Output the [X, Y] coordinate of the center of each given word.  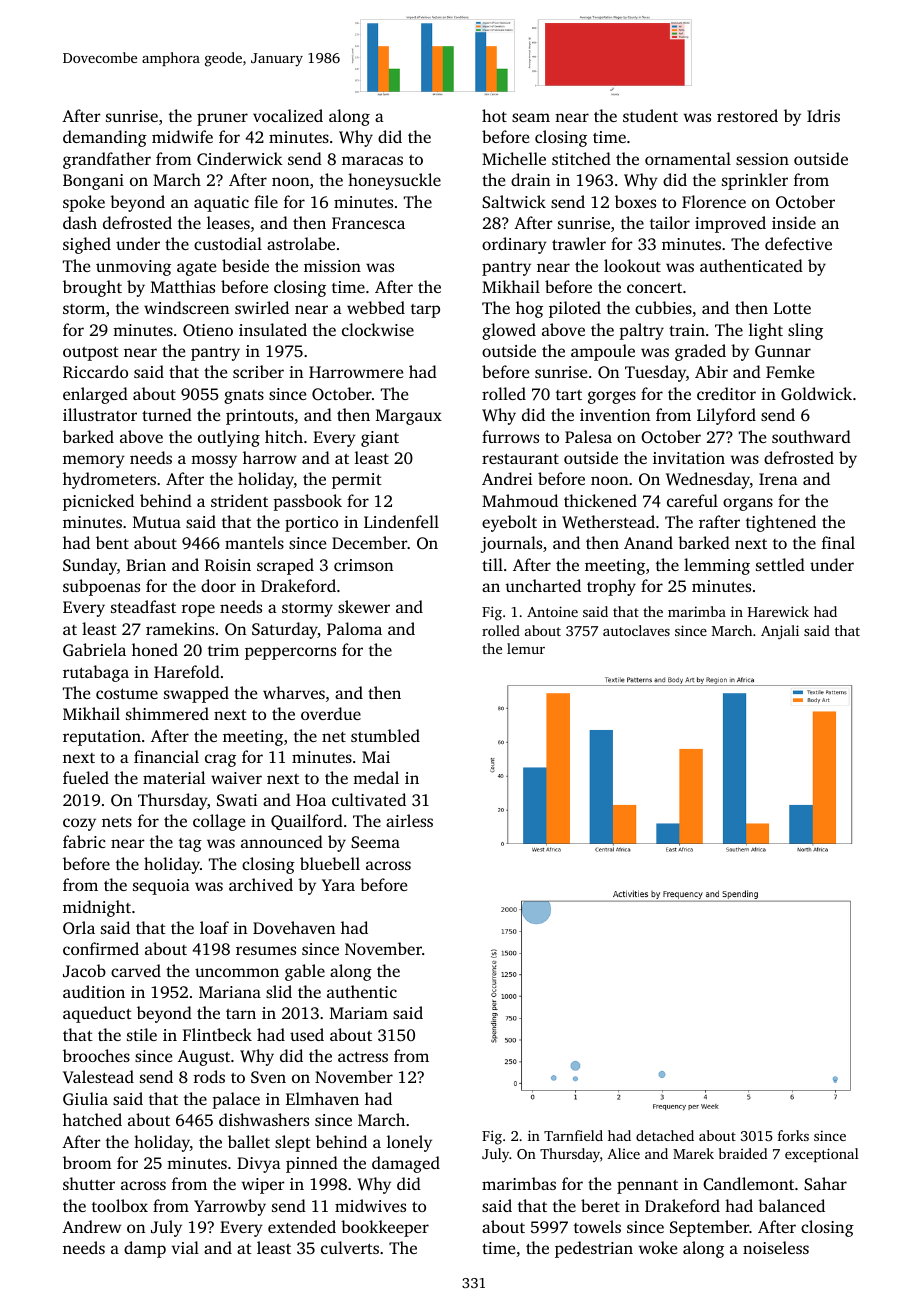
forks [793, 1135]
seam [531, 117]
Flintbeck [217, 1034]
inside [794, 222]
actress [363, 1057]
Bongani [93, 182]
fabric [84, 841]
